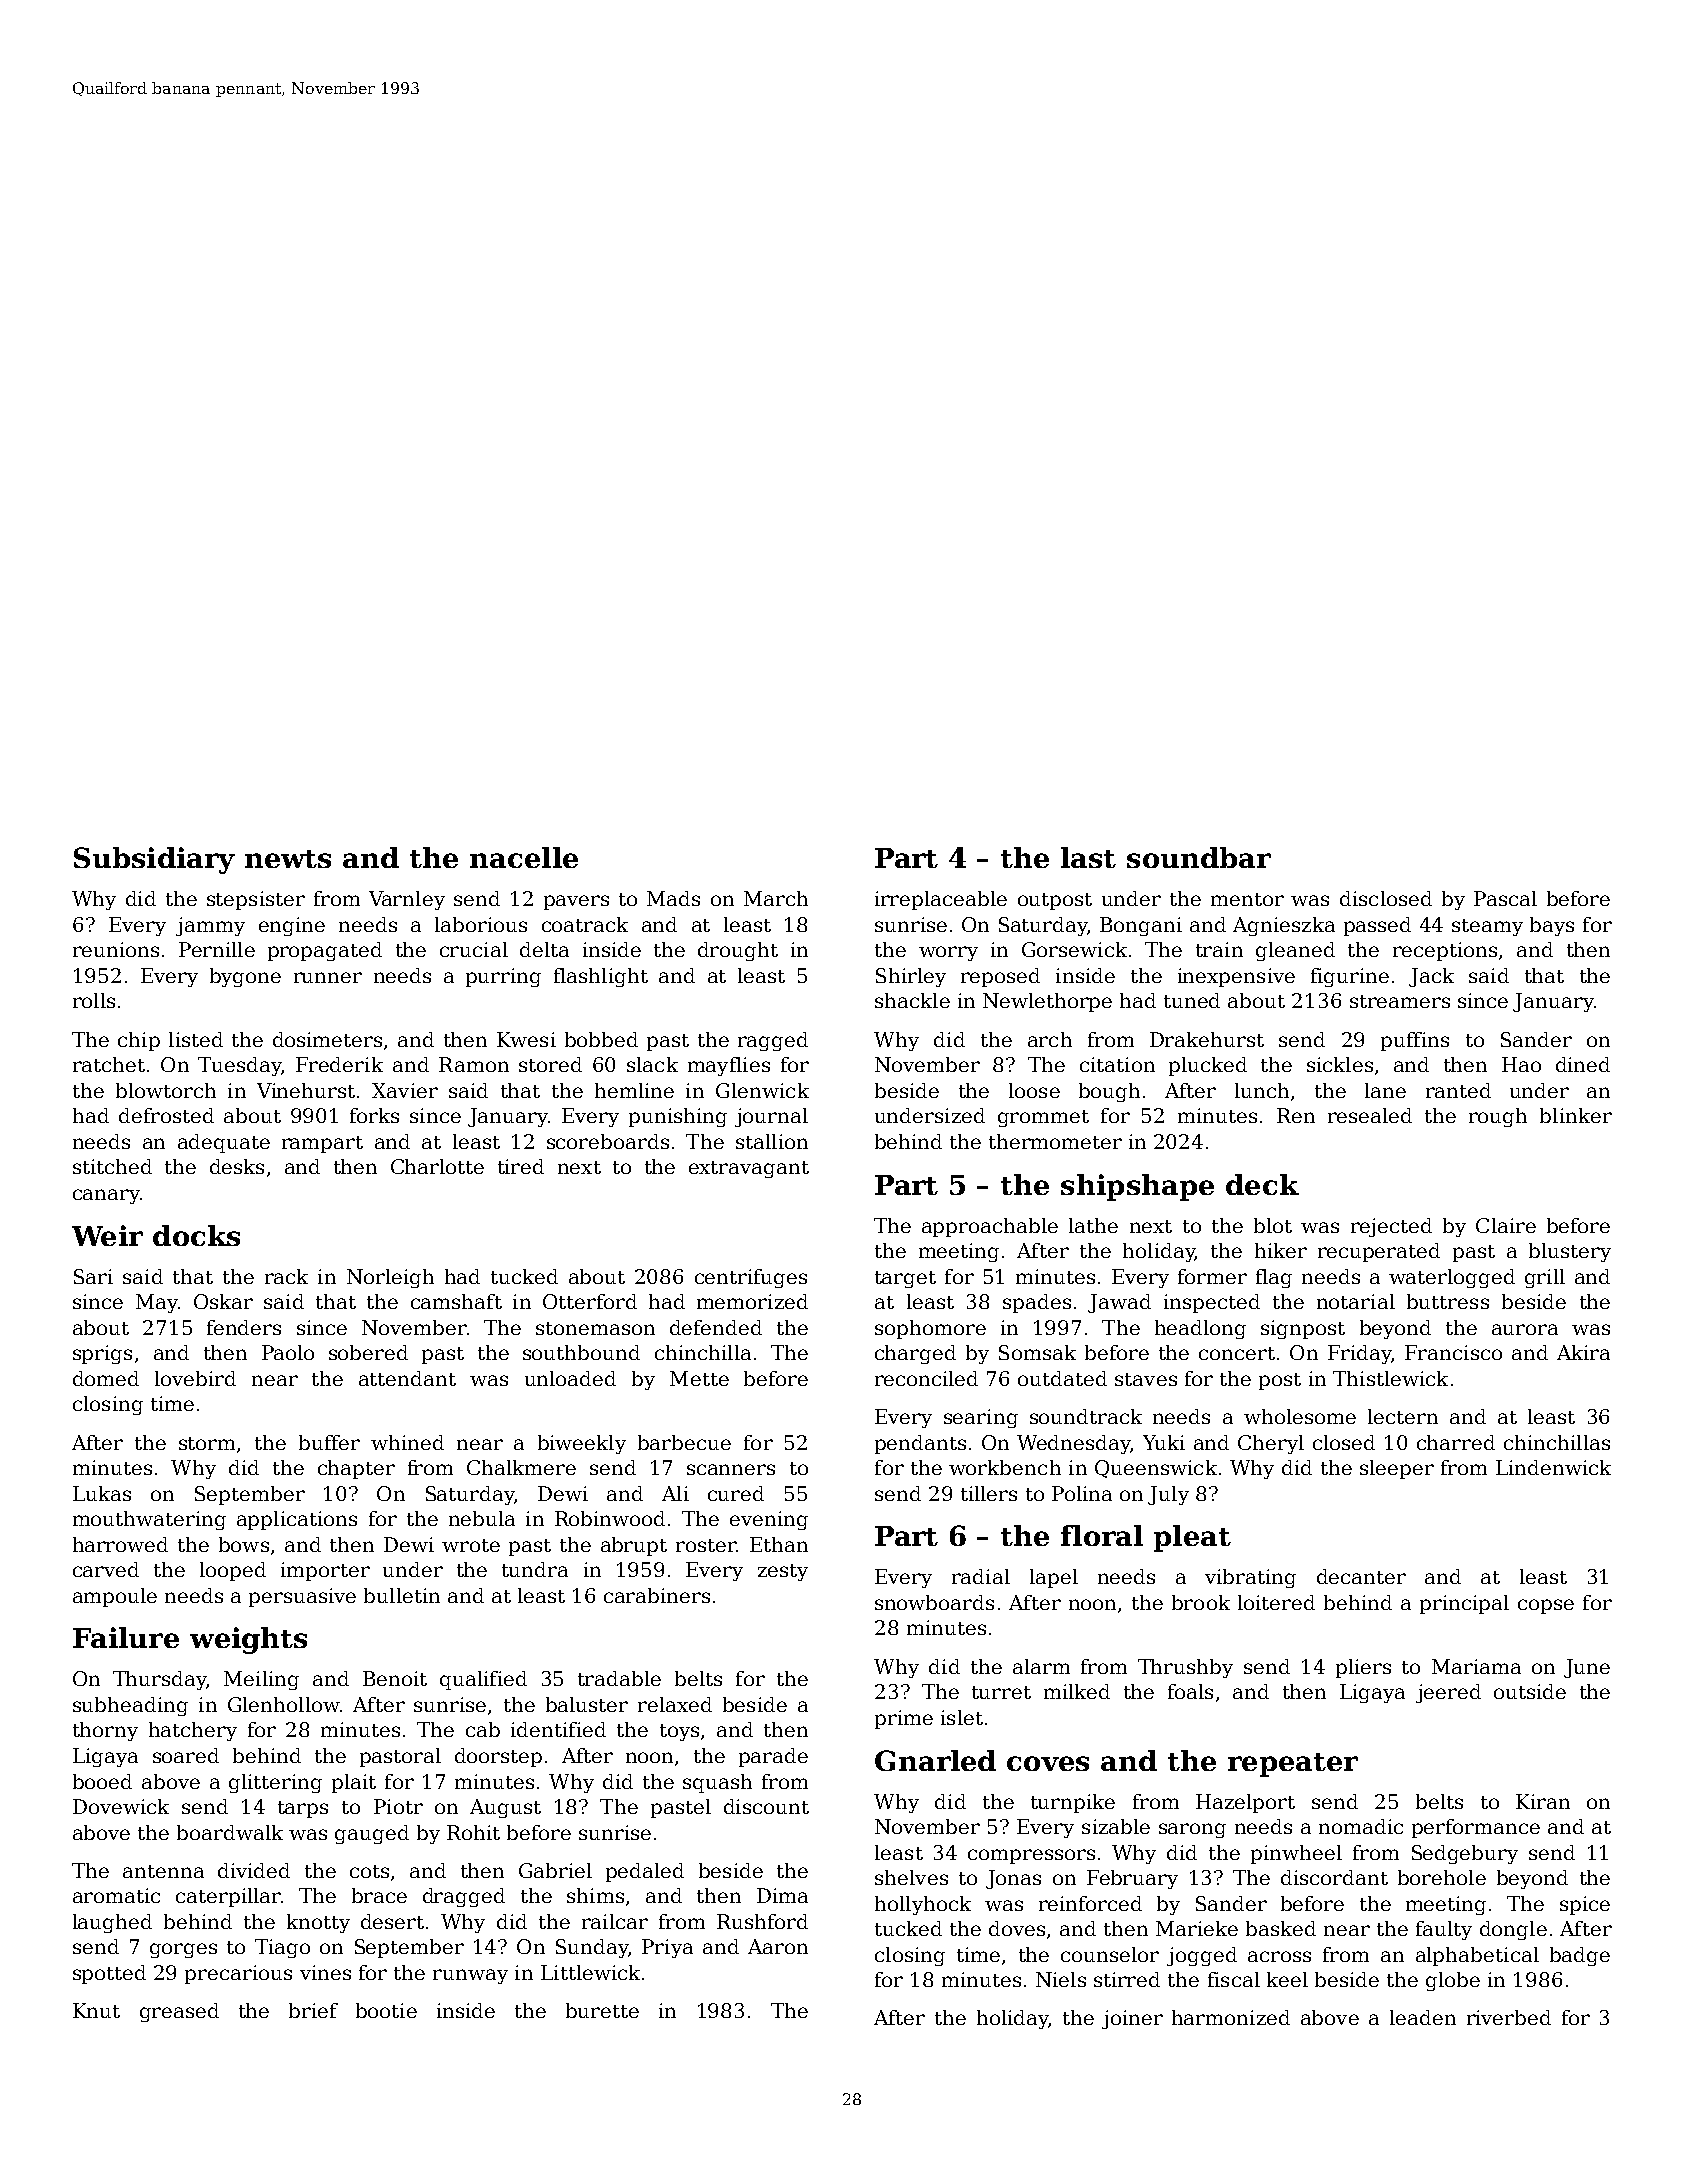 The image size is (1683, 2178). Describe the element at coordinates (558, 1729) in the screenshot. I see `identified` at that location.
